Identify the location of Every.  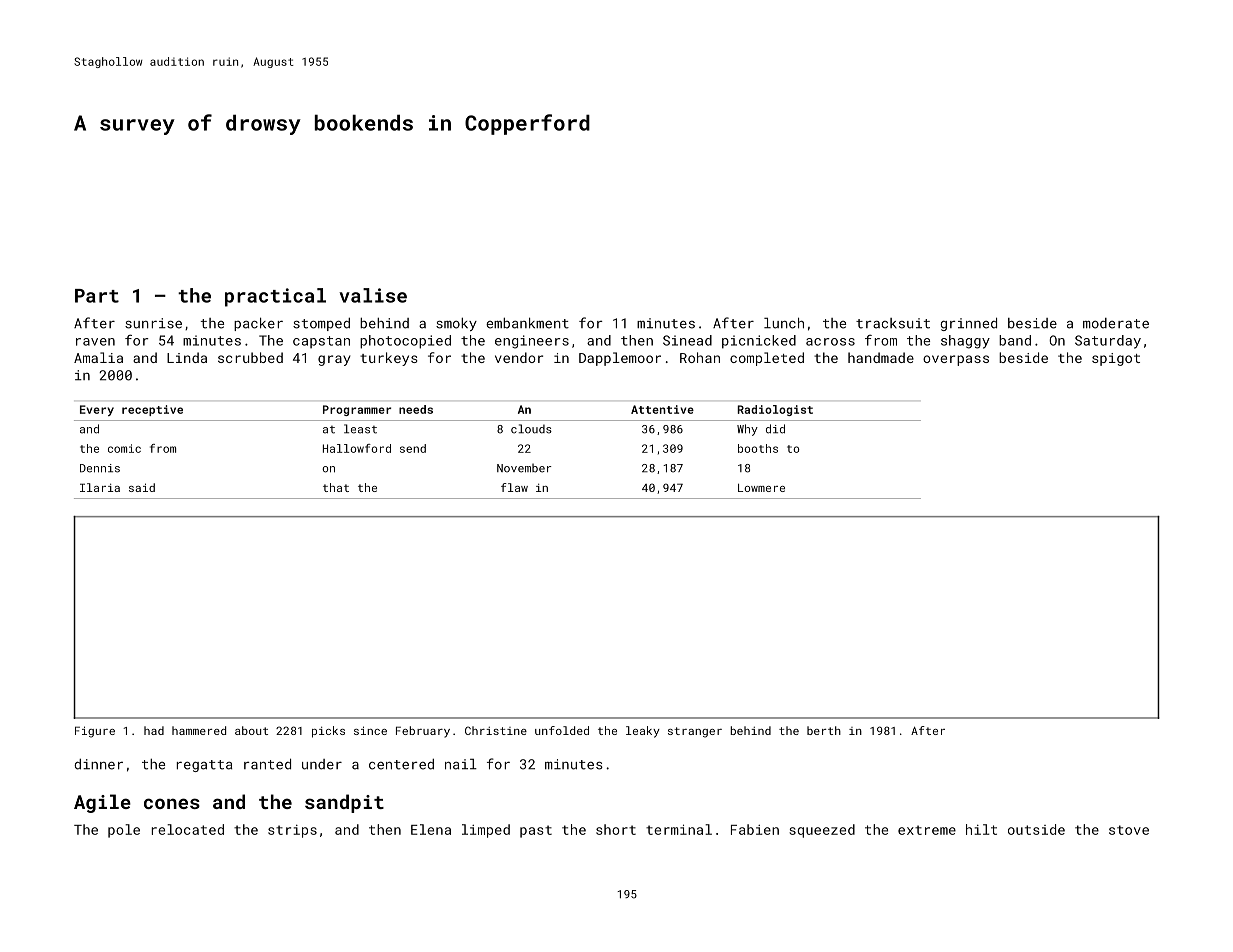
(97, 410).
